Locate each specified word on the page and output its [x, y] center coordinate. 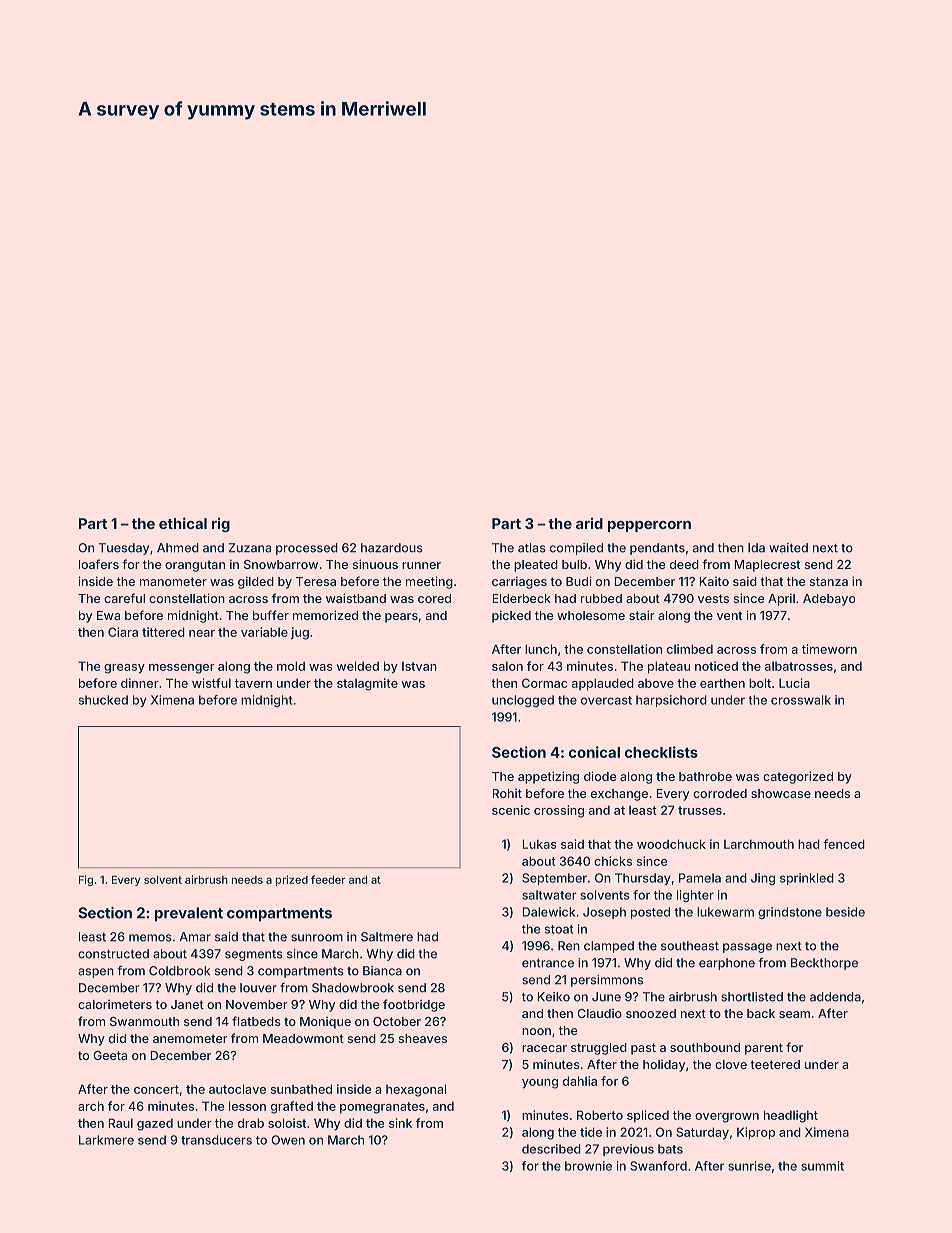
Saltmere [387, 937]
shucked [103, 700]
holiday [664, 1066]
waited [788, 548]
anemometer [190, 1038]
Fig [86, 880]
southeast [690, 946]
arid [589, 523]
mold [291, 666]
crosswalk [801, 700]
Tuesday [124, 549]
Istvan [419, 666]
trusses [700, 810]
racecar [544, 1048]
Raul [120, 1123]
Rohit [507, 793]
